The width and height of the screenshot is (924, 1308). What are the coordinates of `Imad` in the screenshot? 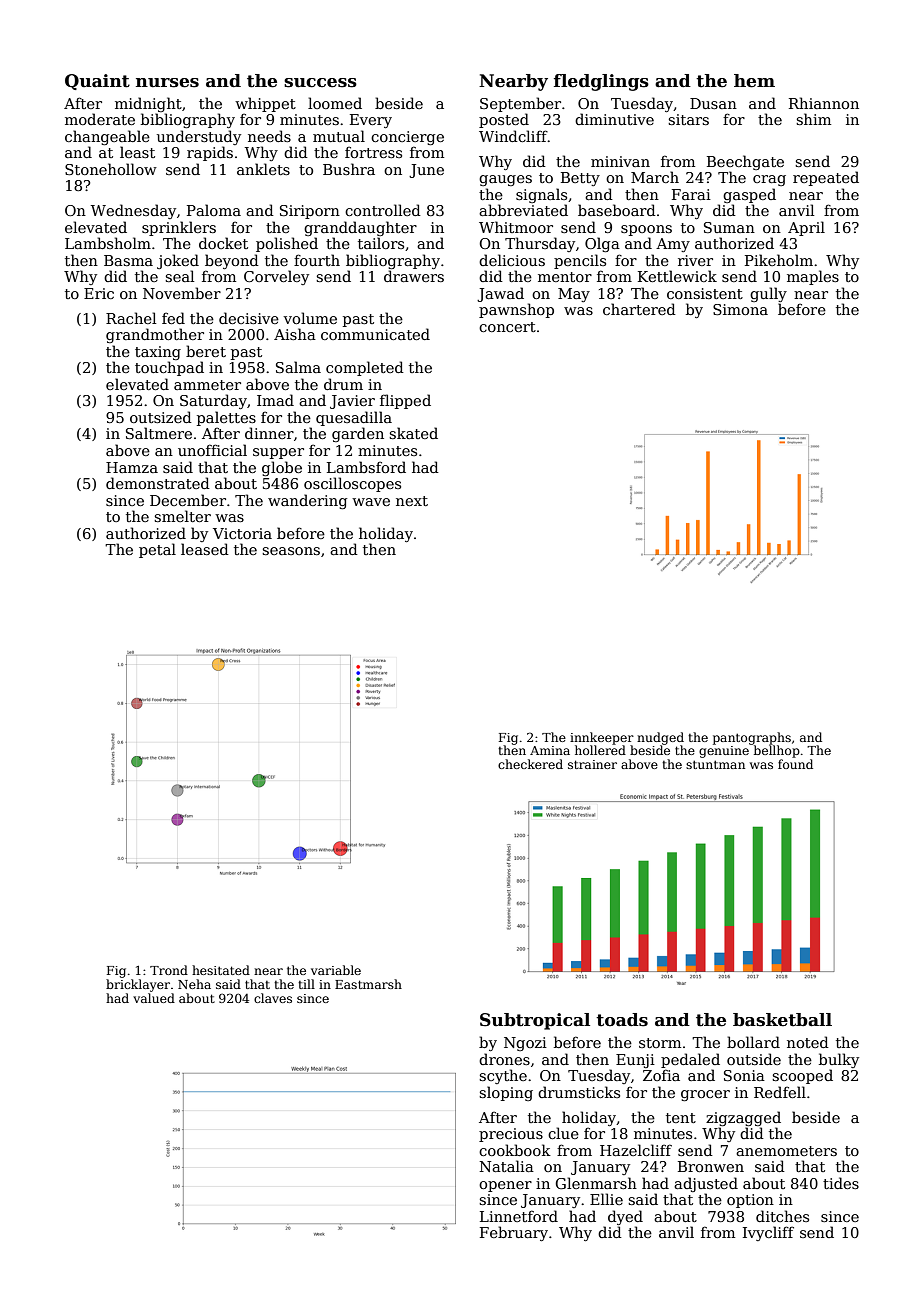 It's located at (275, 400).
